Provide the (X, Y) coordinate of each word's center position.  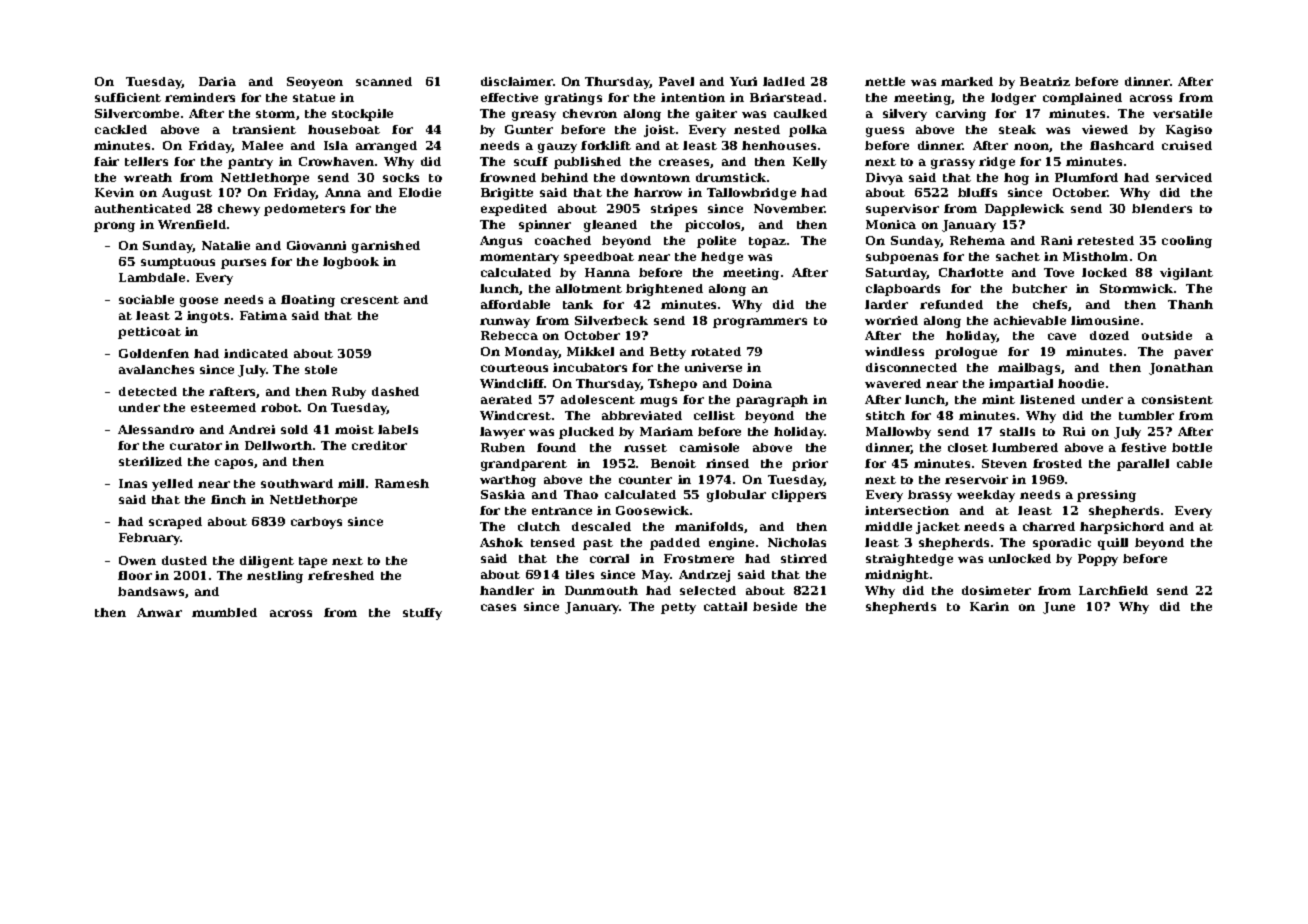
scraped (175, 523)
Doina (752, 383)
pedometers (304, 210)
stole (321, 369)
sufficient (128, 97)
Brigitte (507, 194)
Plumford (1086, 177)
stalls (1017, 431)
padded (675, 544)
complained (1082, 99)
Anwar (159, 612)
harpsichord (1122, 528)
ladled (784, 81)
